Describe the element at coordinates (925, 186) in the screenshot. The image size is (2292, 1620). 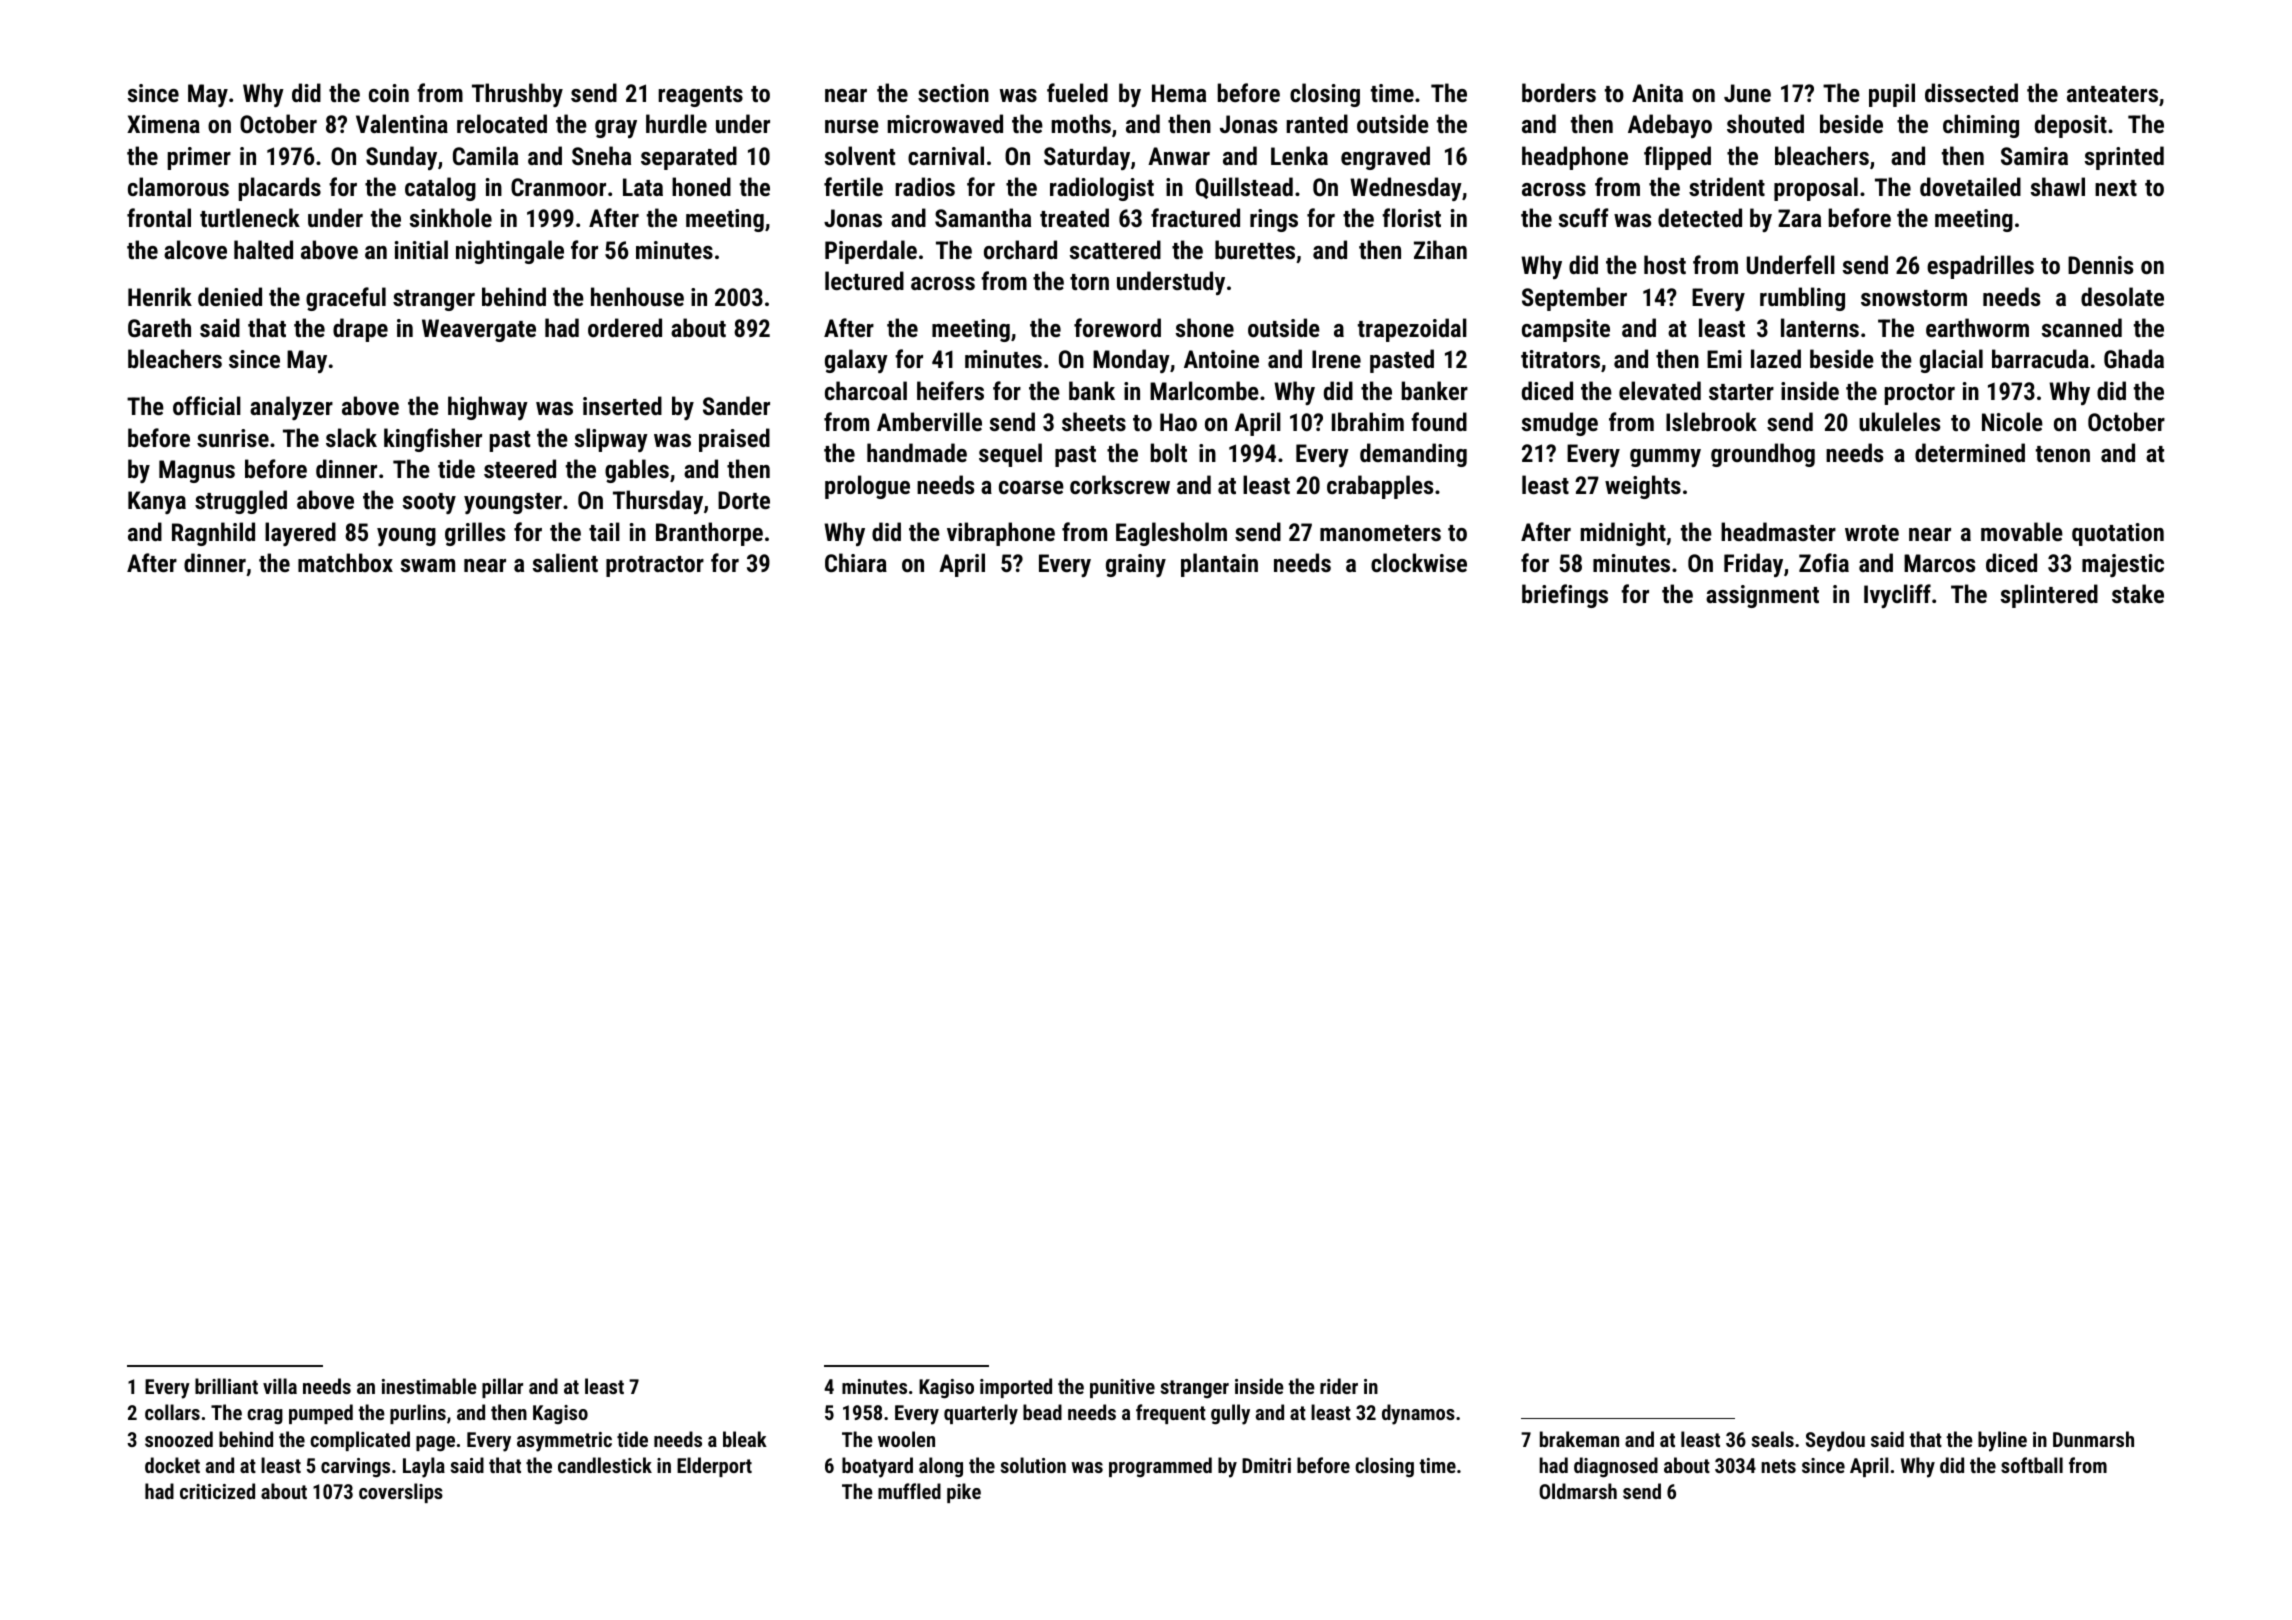
I see `radios` at that location.
